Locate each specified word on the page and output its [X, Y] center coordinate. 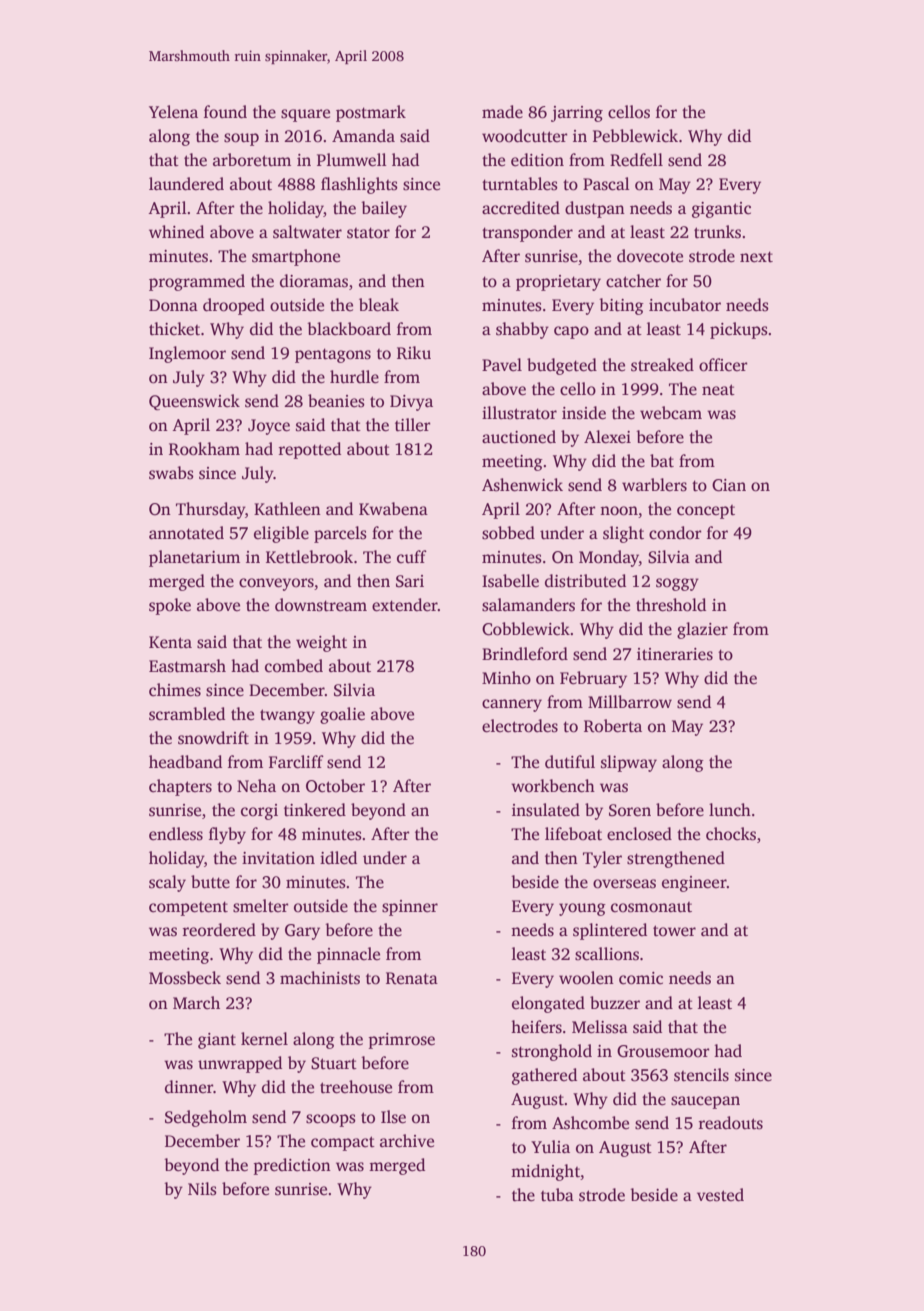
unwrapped [240, 1064]
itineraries [675, 654]
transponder [527, 233]
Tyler [602, 859]
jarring [577, 114]
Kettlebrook [309, 557]
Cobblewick [526, 629]
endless [176, 834]
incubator [685, 305]
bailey [384, 209]
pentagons [333, 355]
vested [720, 1195]
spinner [410, 908]
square [305, 115]
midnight [545, 1172]
